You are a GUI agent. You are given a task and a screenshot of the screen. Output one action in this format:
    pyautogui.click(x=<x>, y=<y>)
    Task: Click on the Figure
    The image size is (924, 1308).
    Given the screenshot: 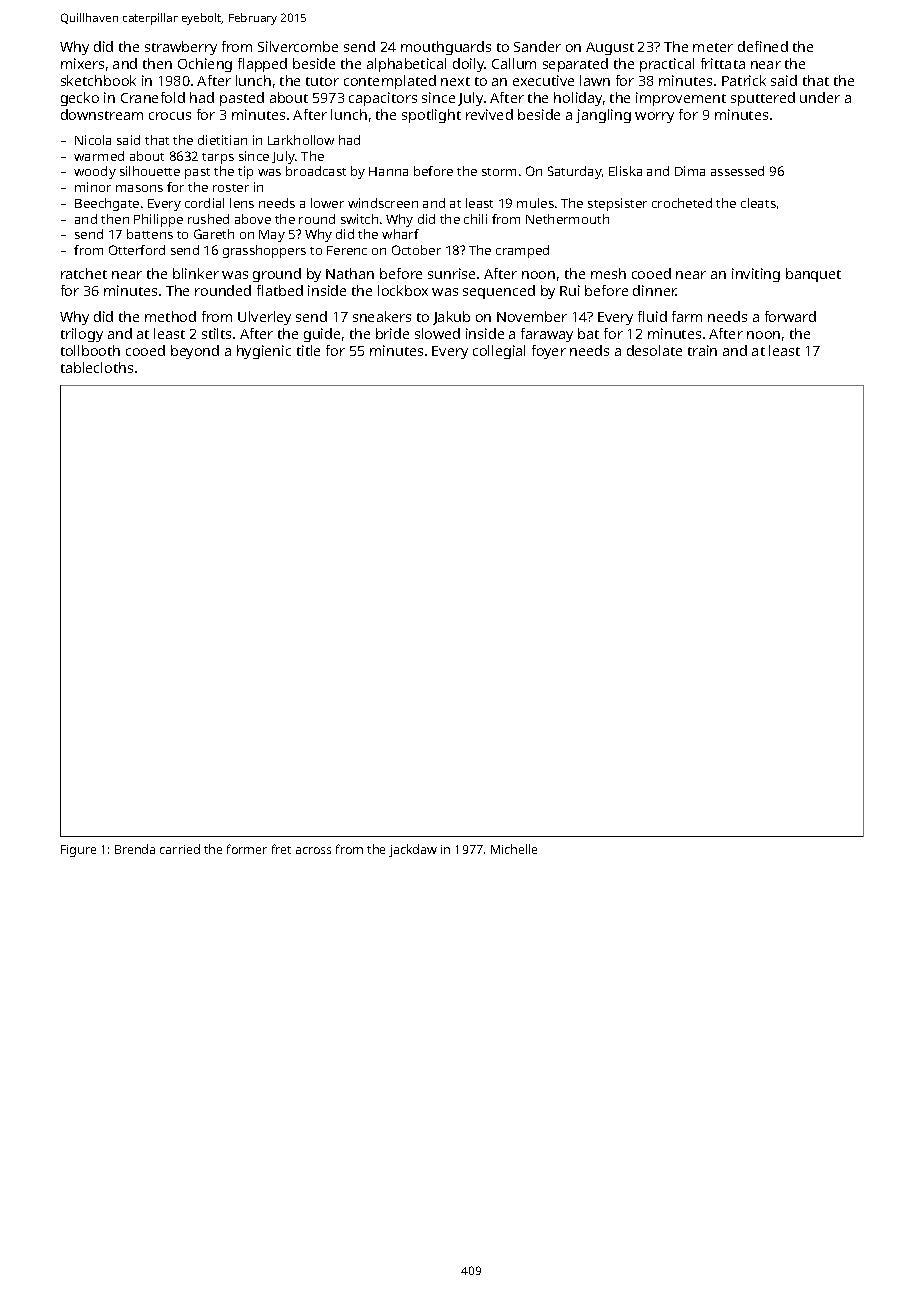 What is the action you would take?
    pyautogui.click(x=78, y=851)
